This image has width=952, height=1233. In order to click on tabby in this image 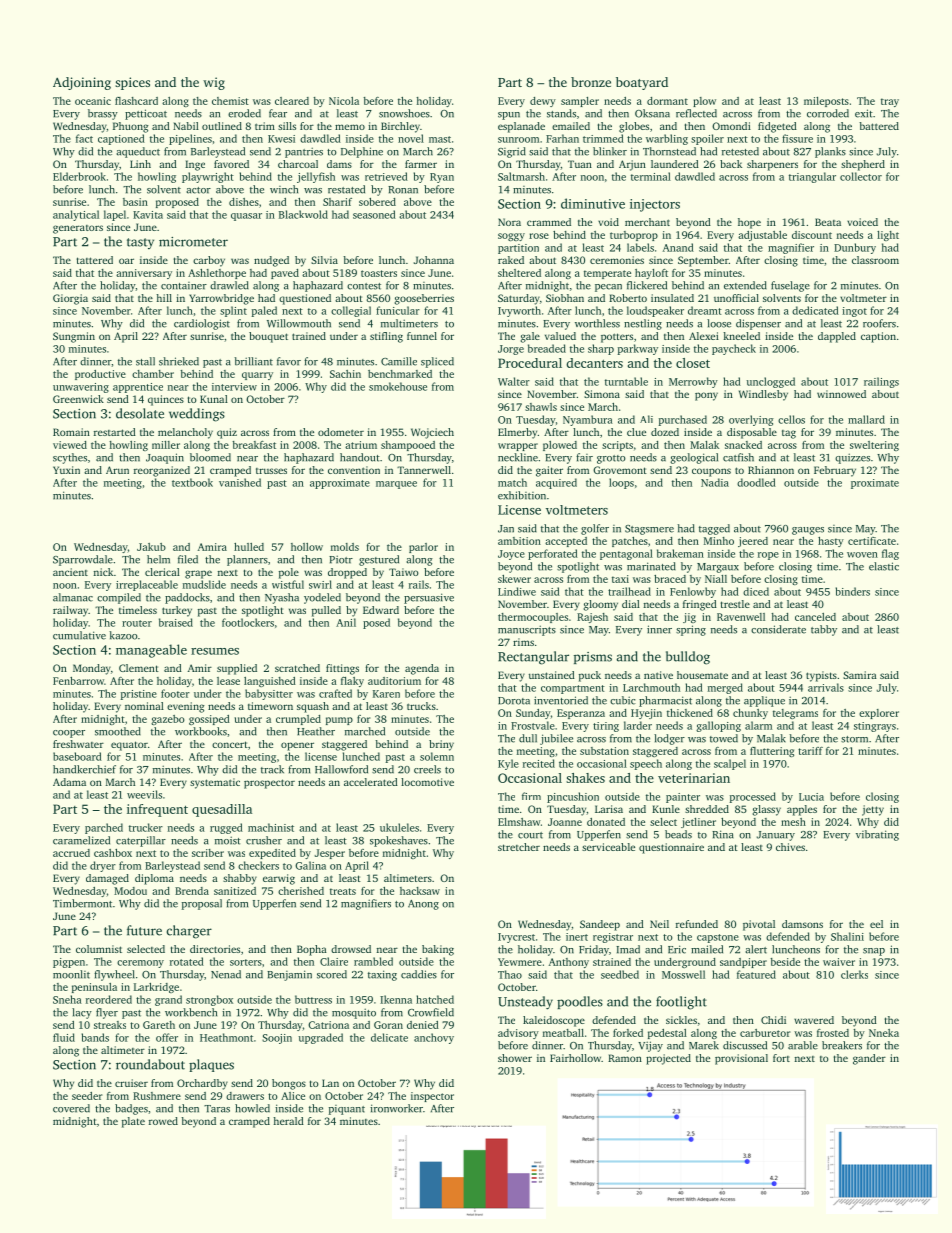, I will do `click(824, 630)`.
